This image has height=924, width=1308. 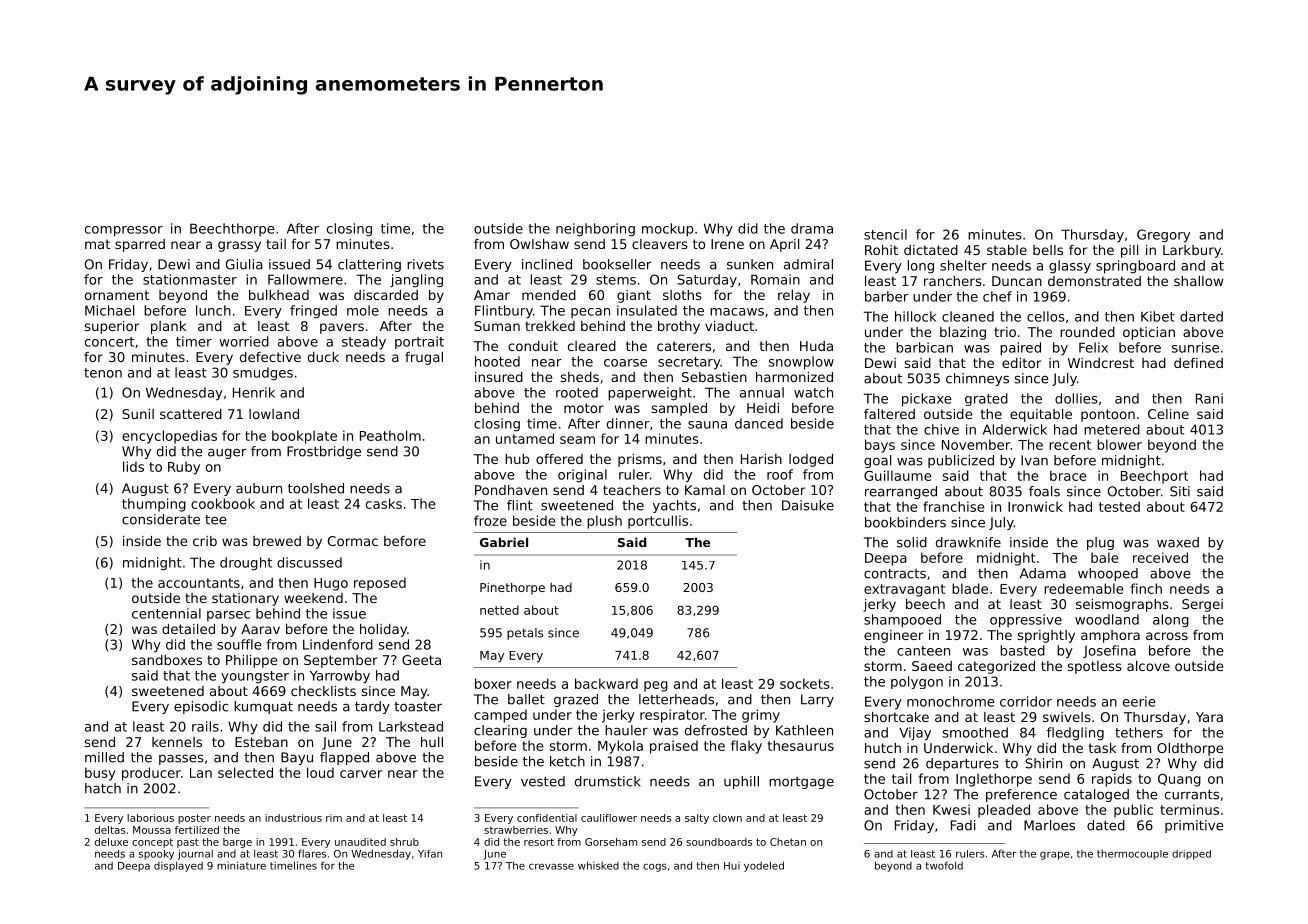 What do you see at coordinates (539, 244) in the image?
I see `Owlshaw` at bounding box center [539, 244].
